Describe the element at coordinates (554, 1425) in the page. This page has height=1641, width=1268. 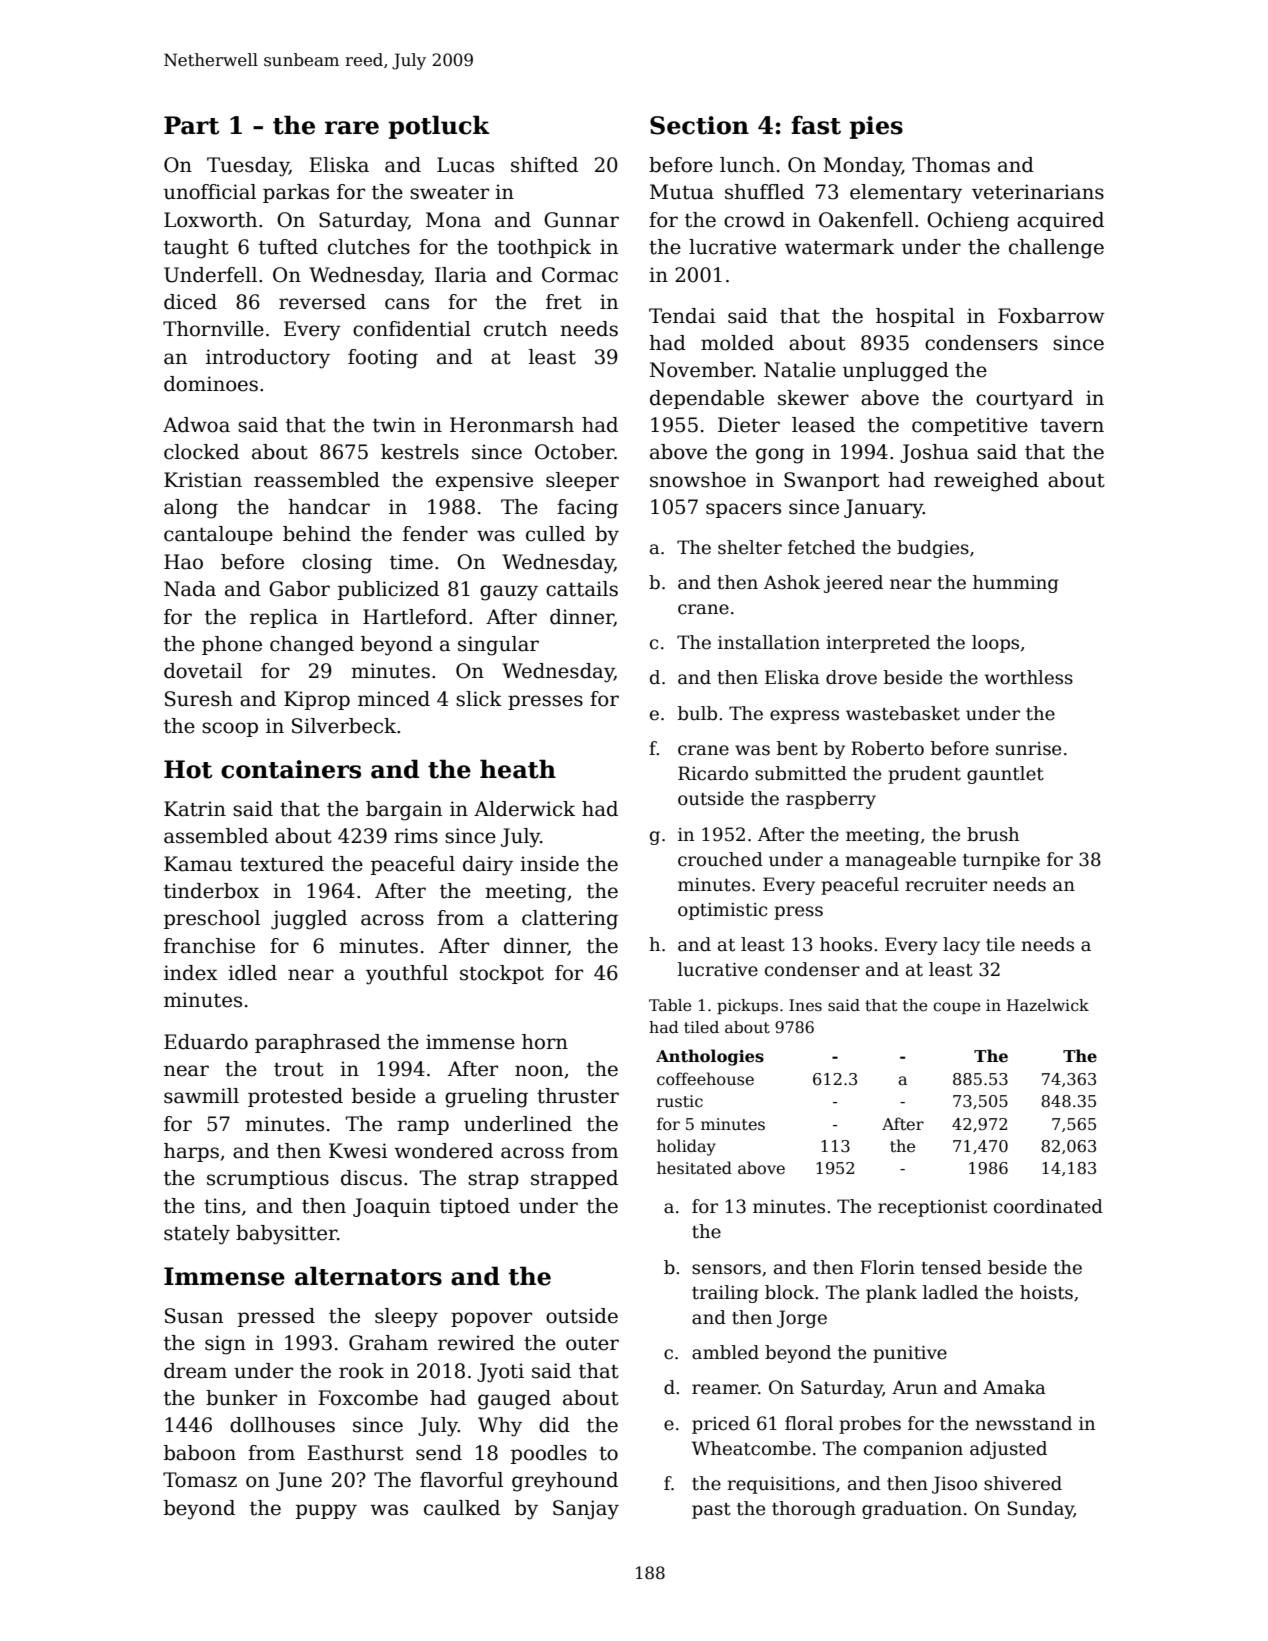
I see `did` at that location.
